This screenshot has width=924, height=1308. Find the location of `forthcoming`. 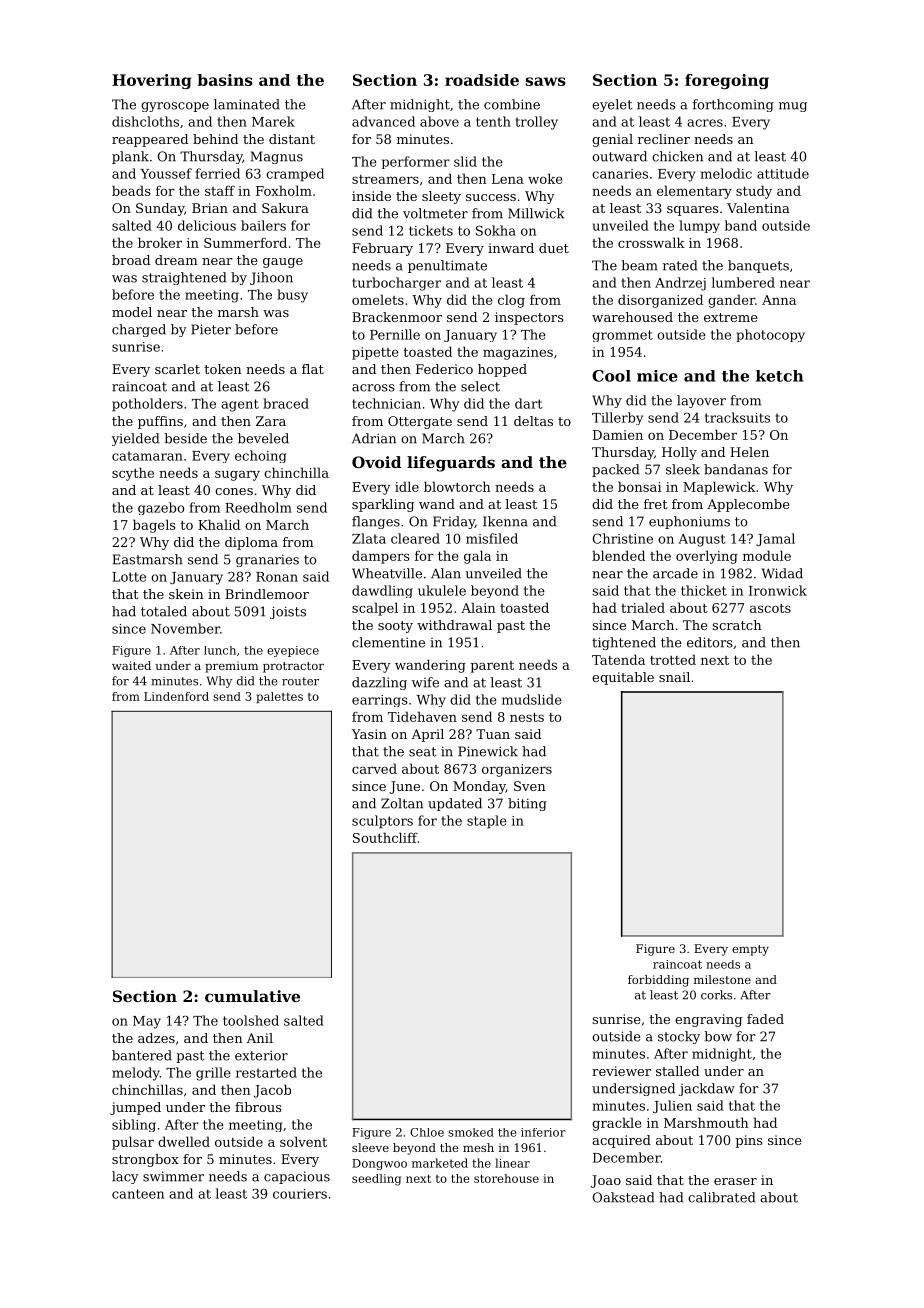

forthcoming is located at coordinates (733, 105).
